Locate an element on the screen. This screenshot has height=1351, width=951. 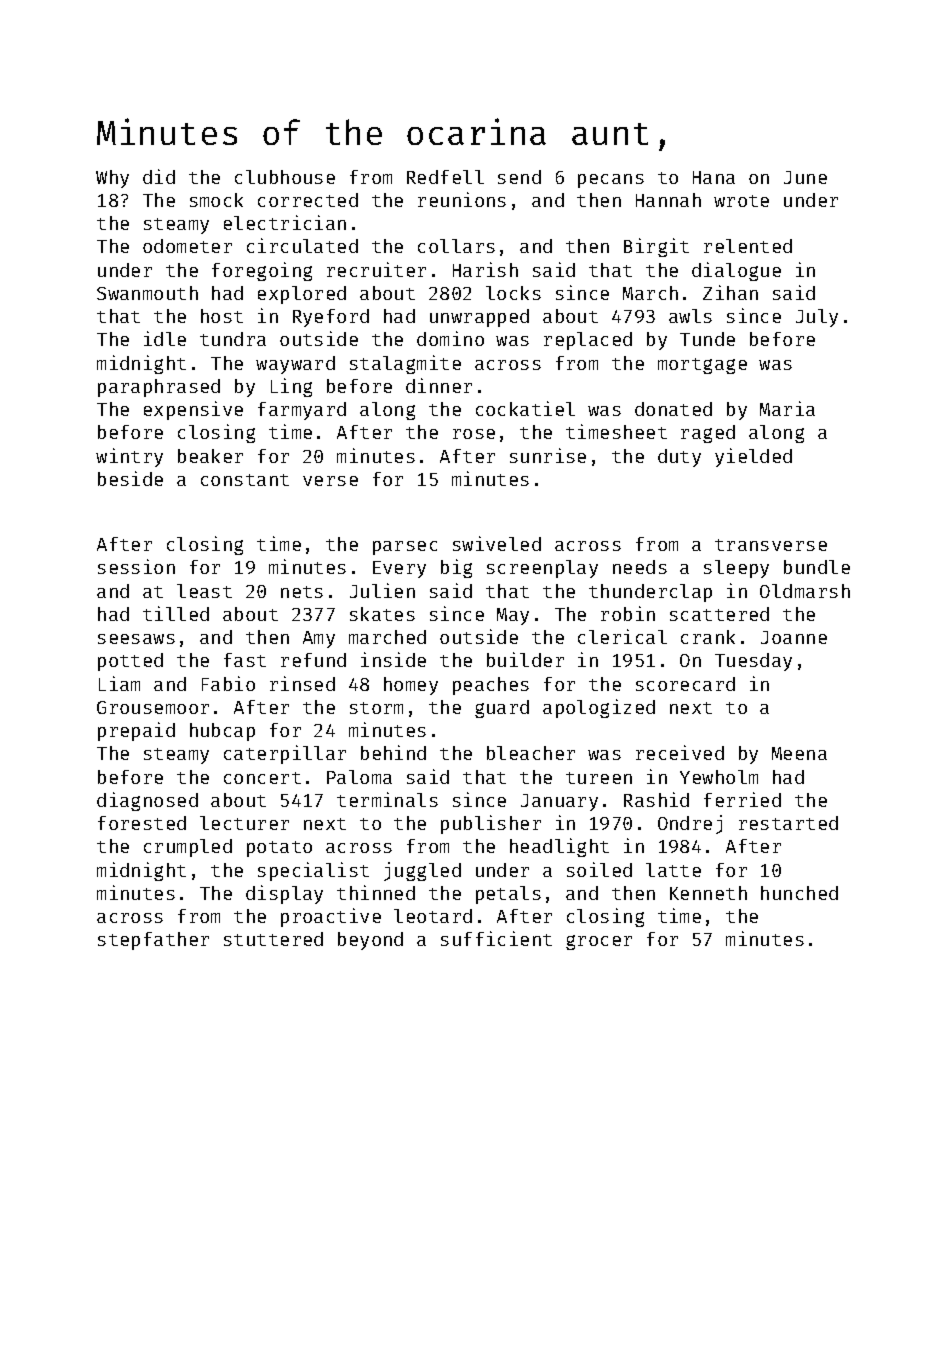
beside is located at coordinates (130, 478).
